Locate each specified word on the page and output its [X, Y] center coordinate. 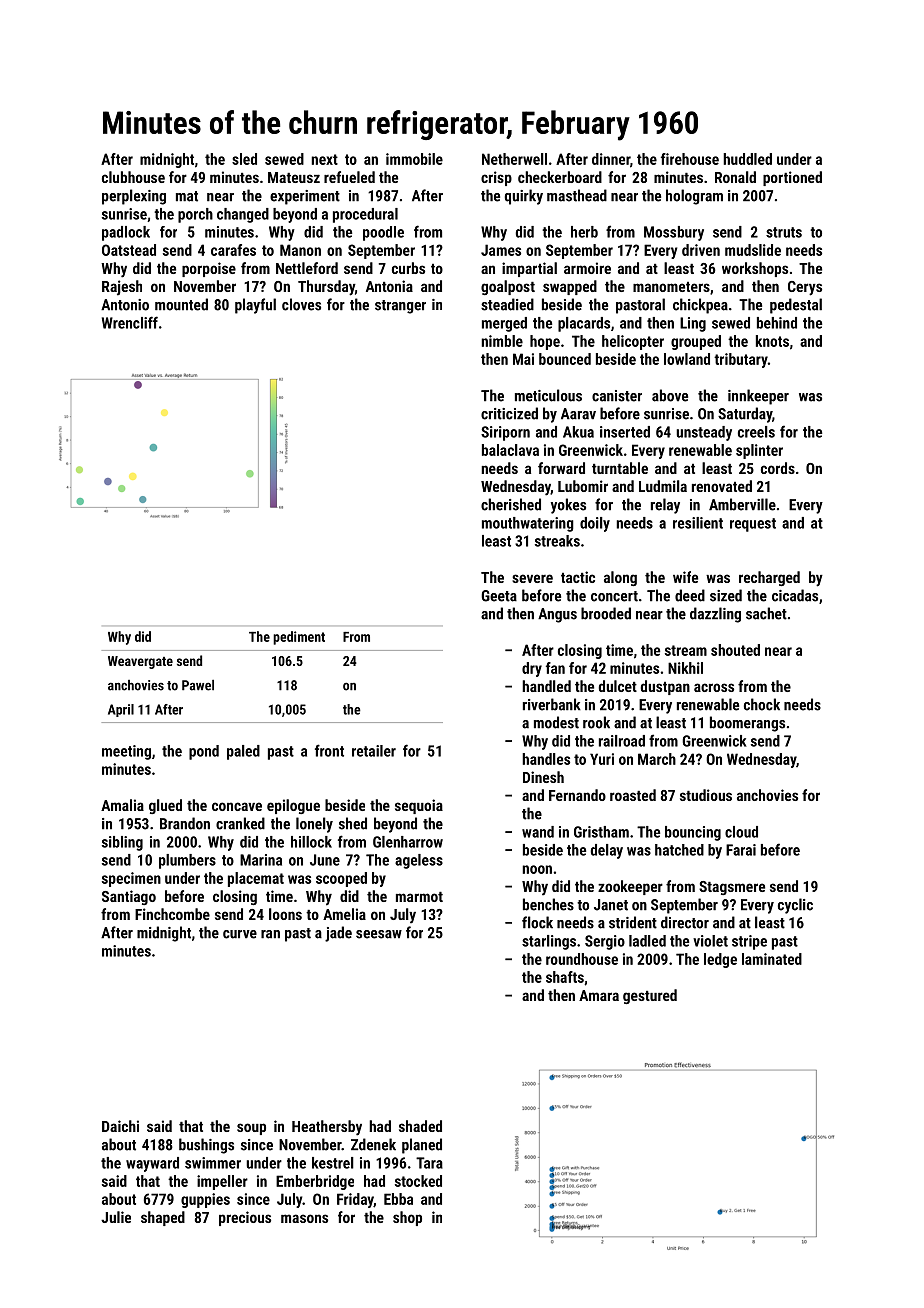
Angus [557, 615]
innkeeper [758, 397]
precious [245, 1218]
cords [778, 468]
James [501, 250]
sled [244, 159]
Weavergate [140, 662]
